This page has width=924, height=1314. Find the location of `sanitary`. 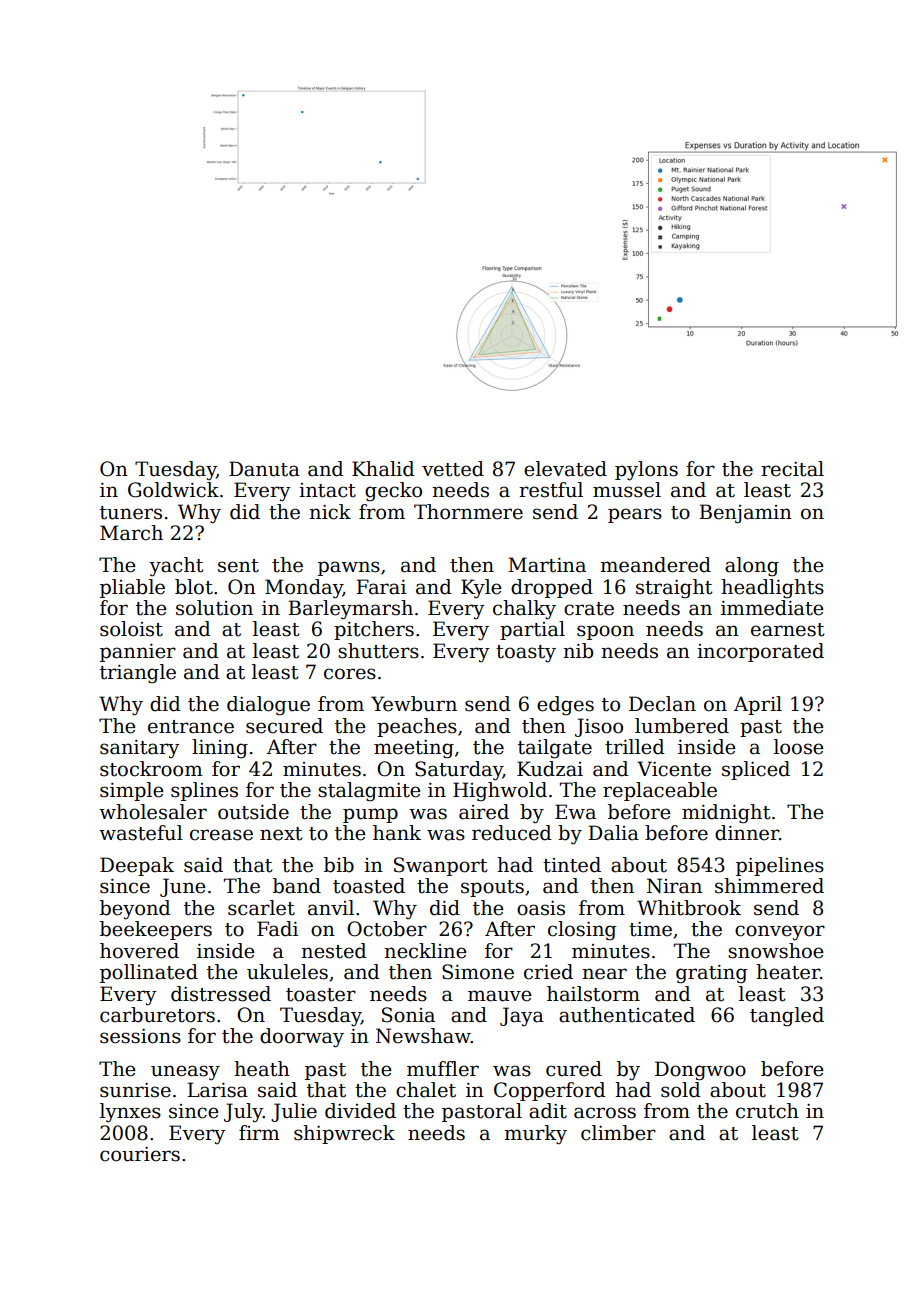

sanitary is located at coordinates (140, 749).
